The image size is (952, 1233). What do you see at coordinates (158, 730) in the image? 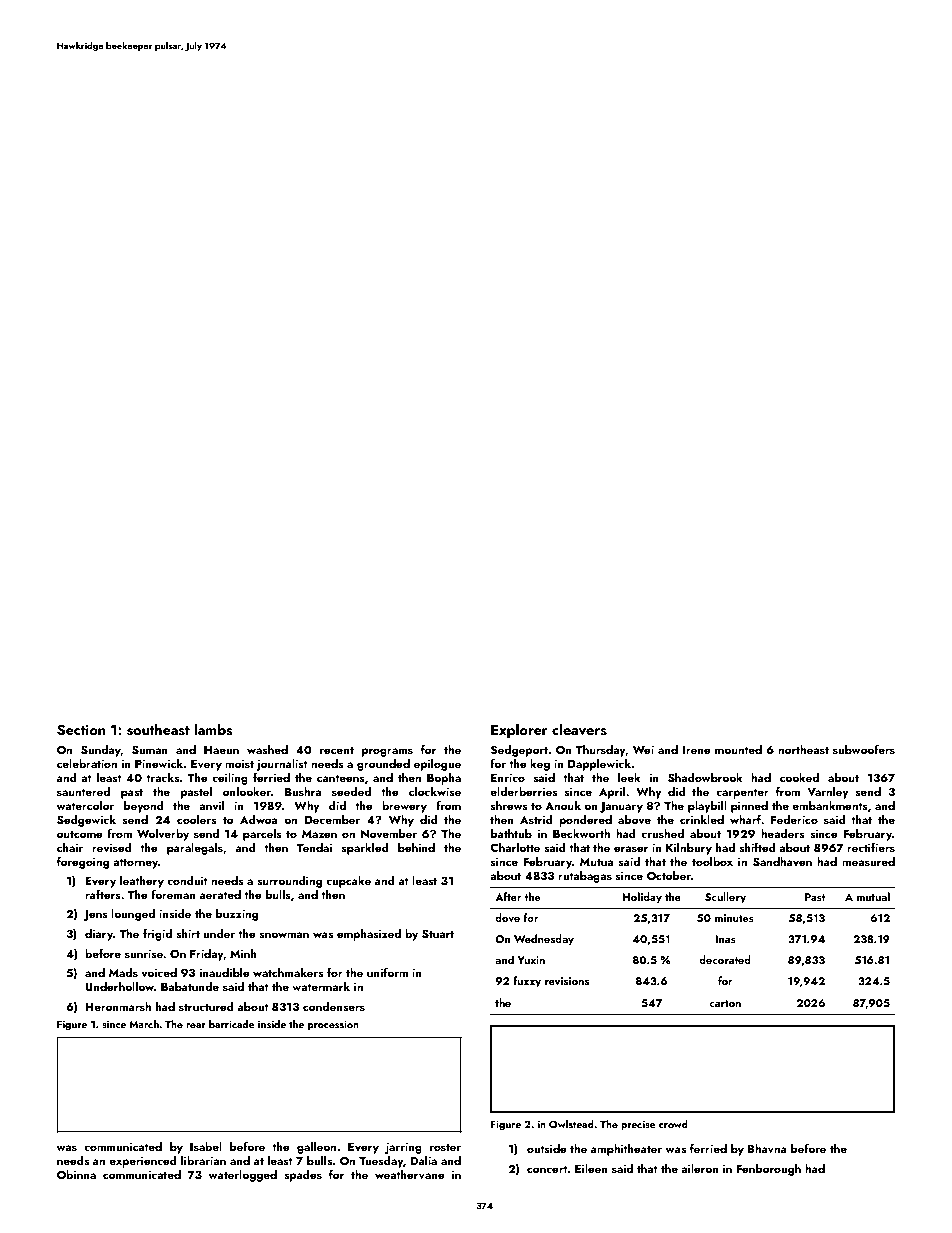
I see `southeast` at bounding box center [158, 730].
